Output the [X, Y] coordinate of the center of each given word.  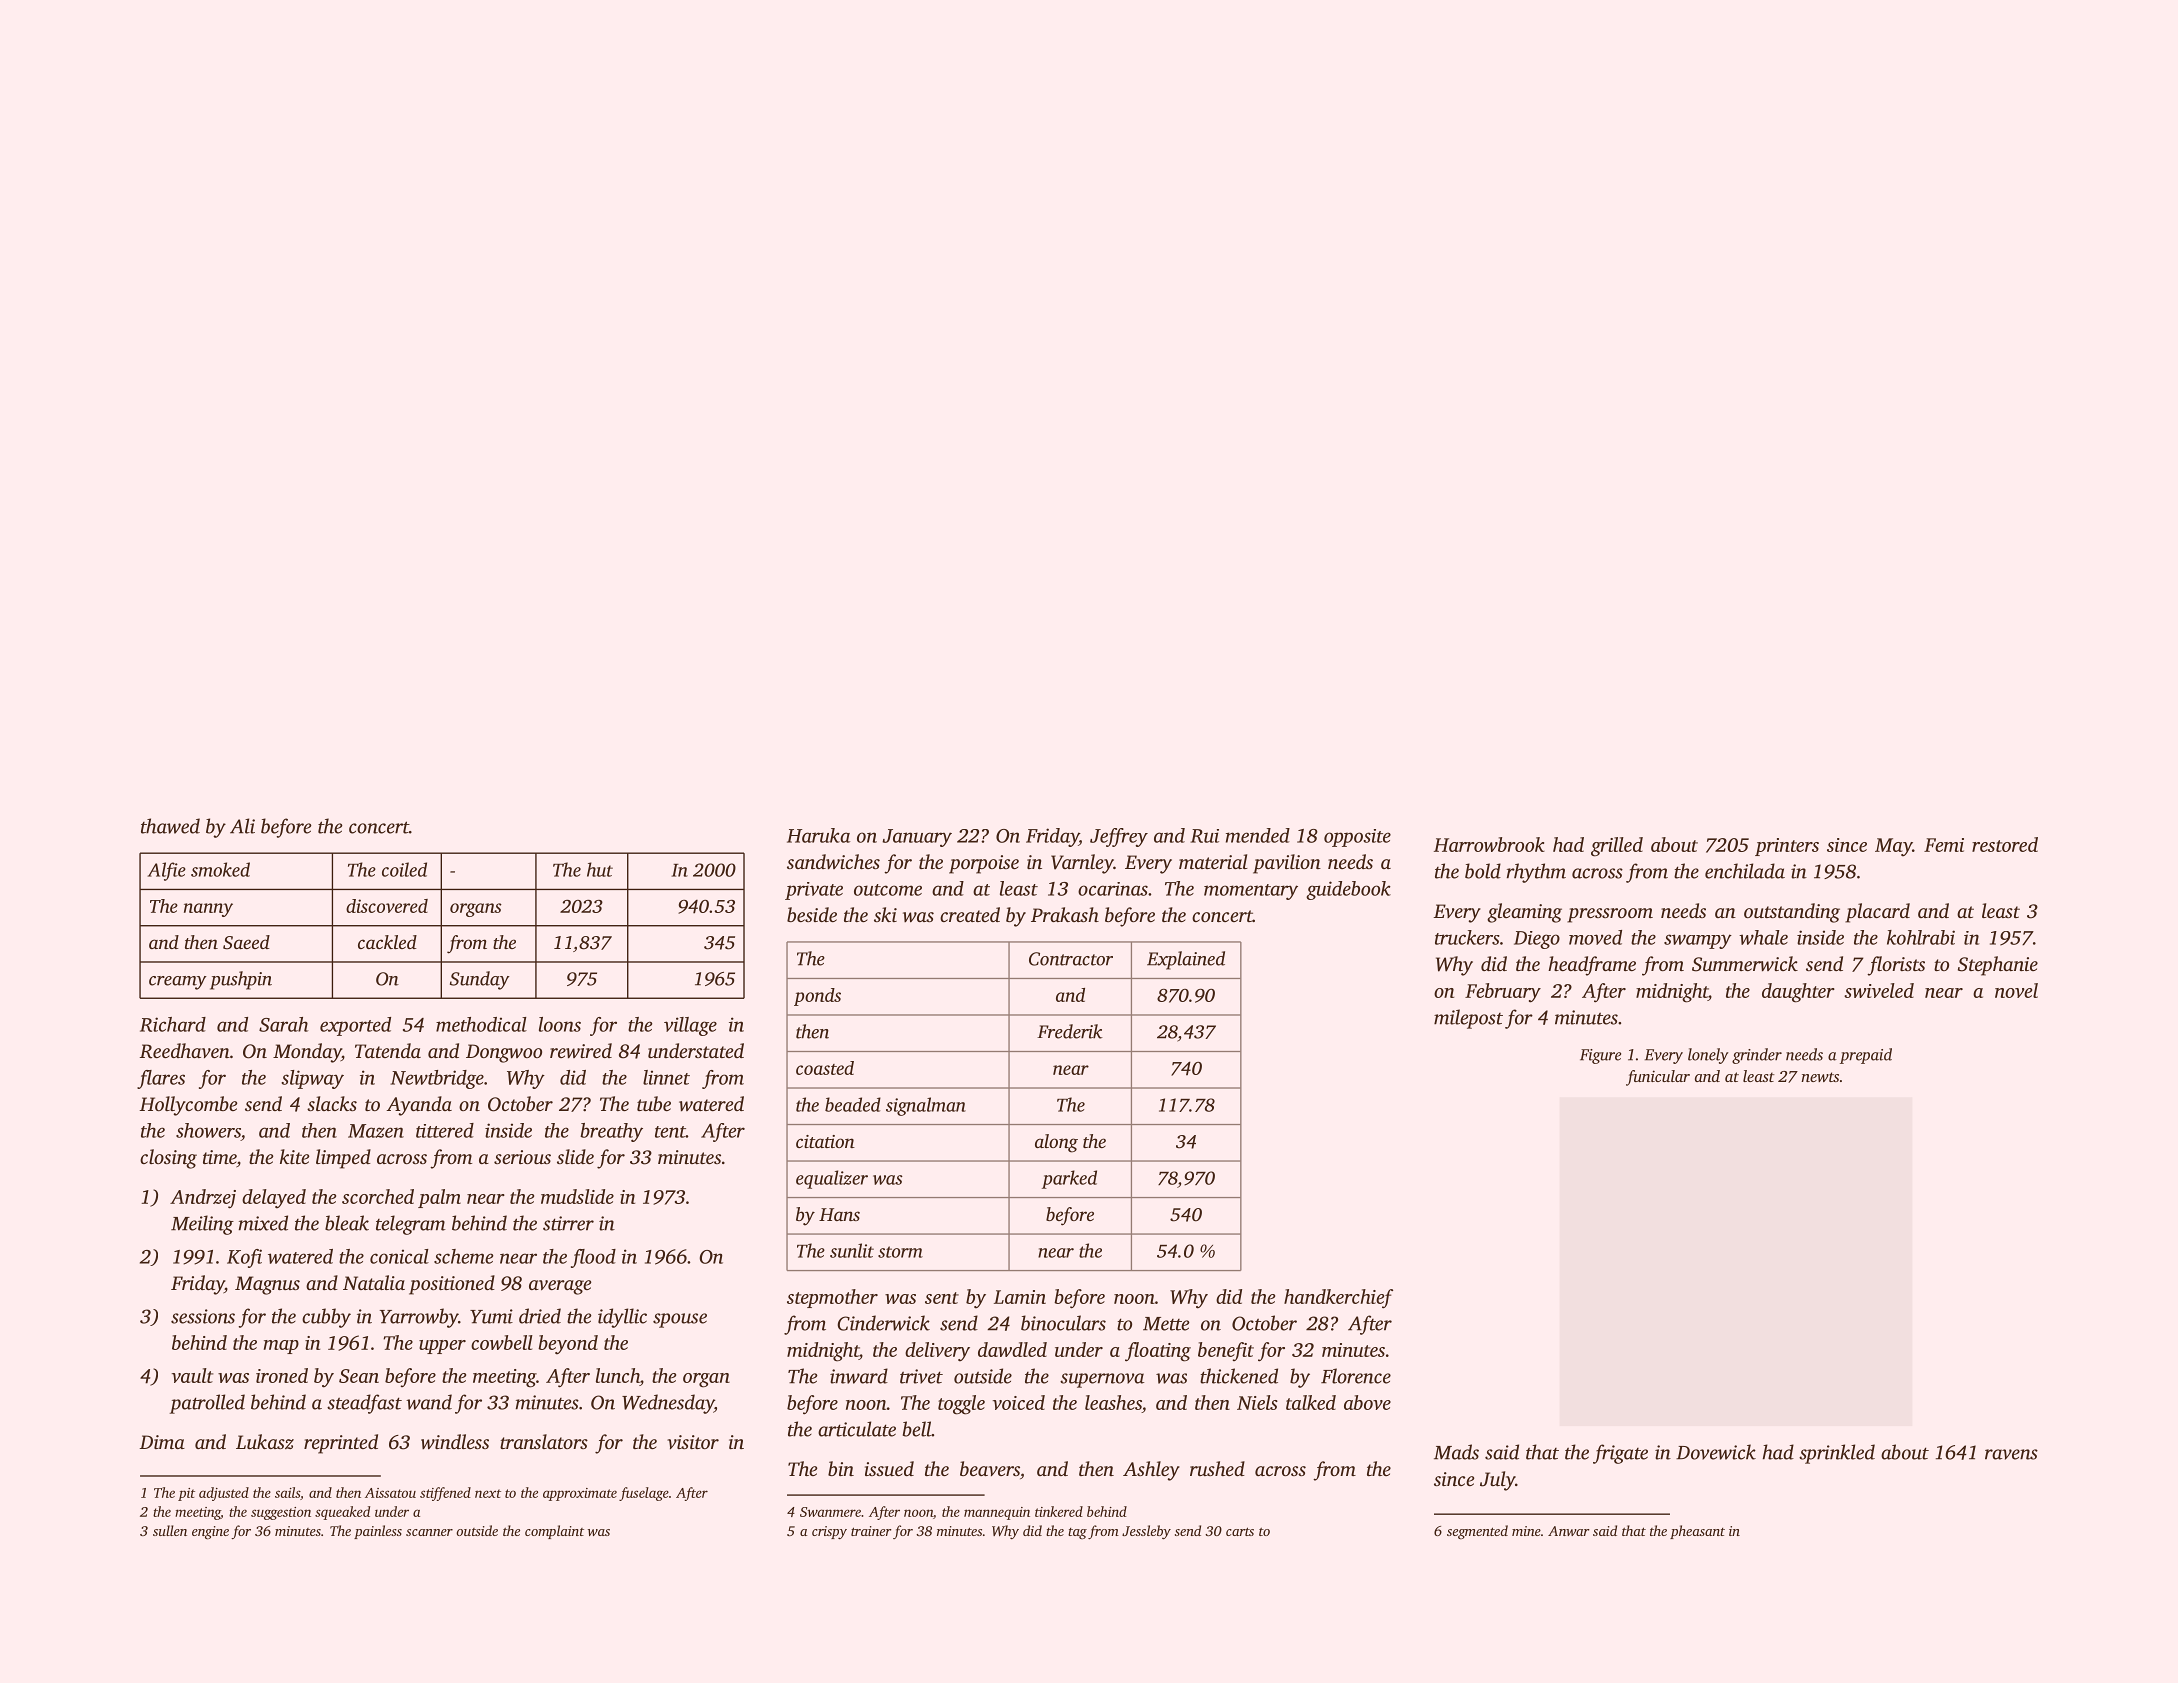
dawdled [1012, 1349]
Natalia [374, 1282]
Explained [1186, 960]
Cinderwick [883, 1323]
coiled [404, 869]
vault [192, 1375]
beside [812, 914]
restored [2005, 844]
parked [1069, 1179]
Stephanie [1998, 966]
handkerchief [1338, 1299]
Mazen [376, 1131]
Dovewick [1716, 1452]
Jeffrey [1119, 837]
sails [287, 1492]
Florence [1356, 1376]
